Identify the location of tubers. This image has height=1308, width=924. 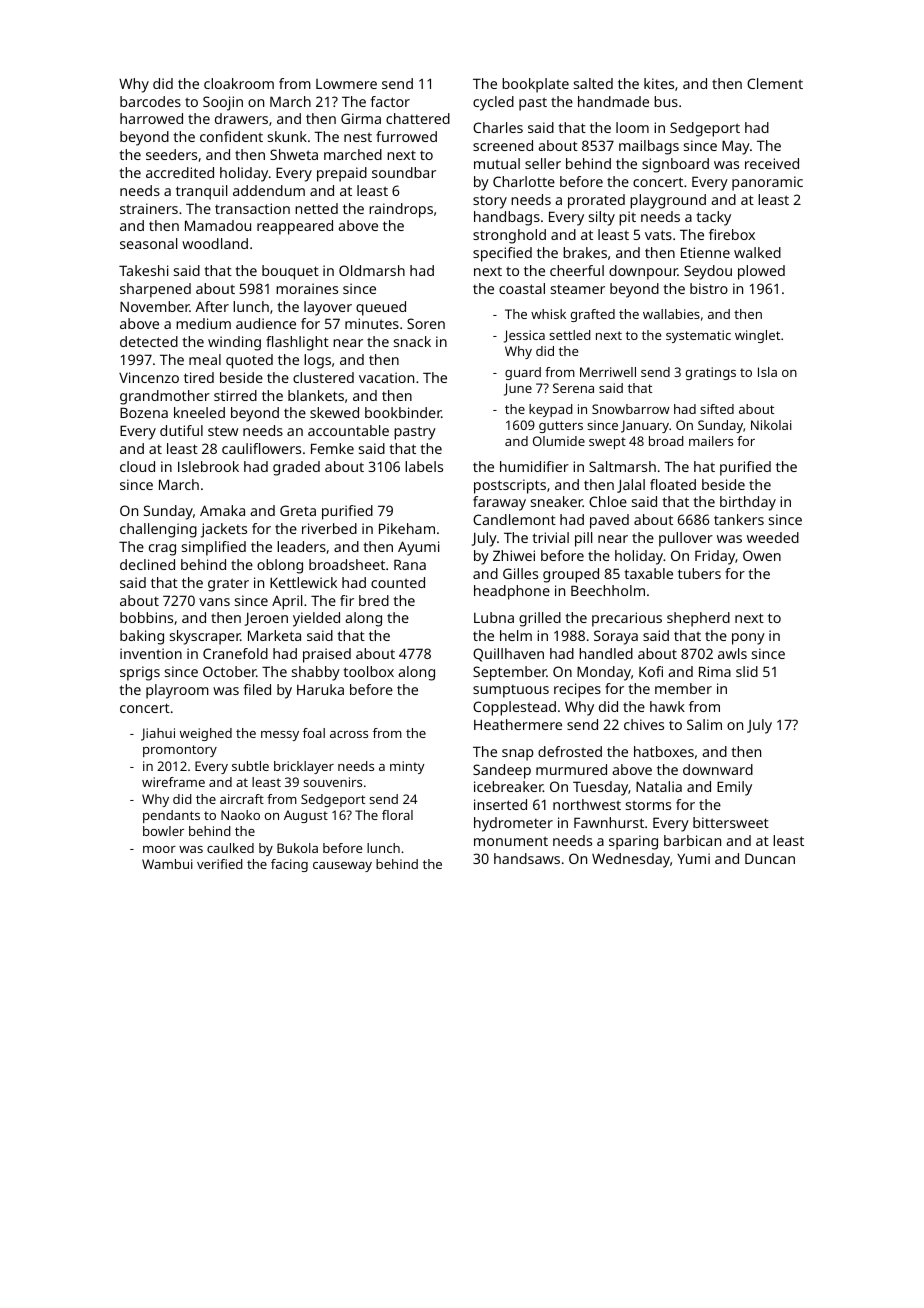
(699, 573).
